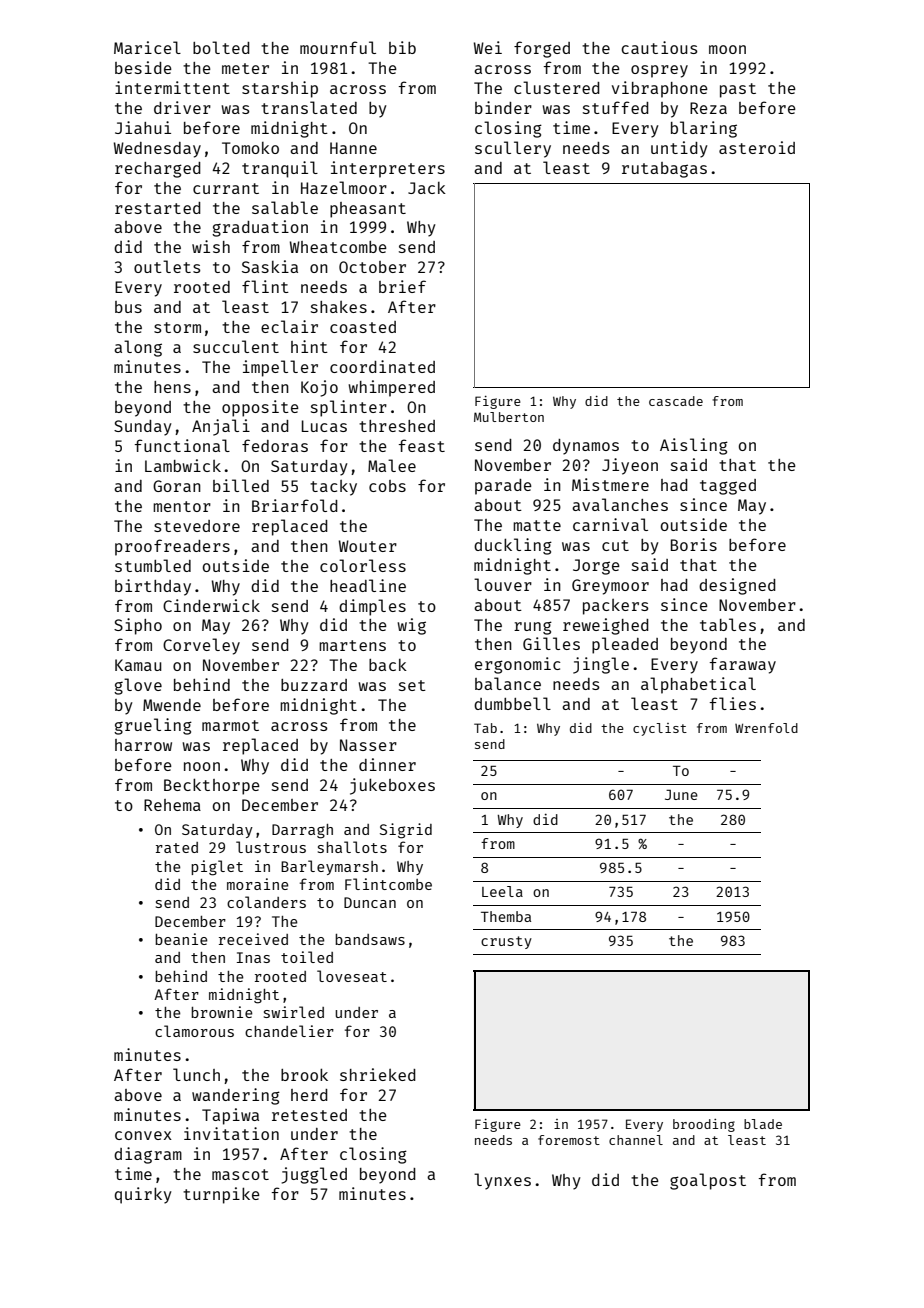 This screenshot has height=1308, width=924. I want to click on scullery, so click(513, 149).
